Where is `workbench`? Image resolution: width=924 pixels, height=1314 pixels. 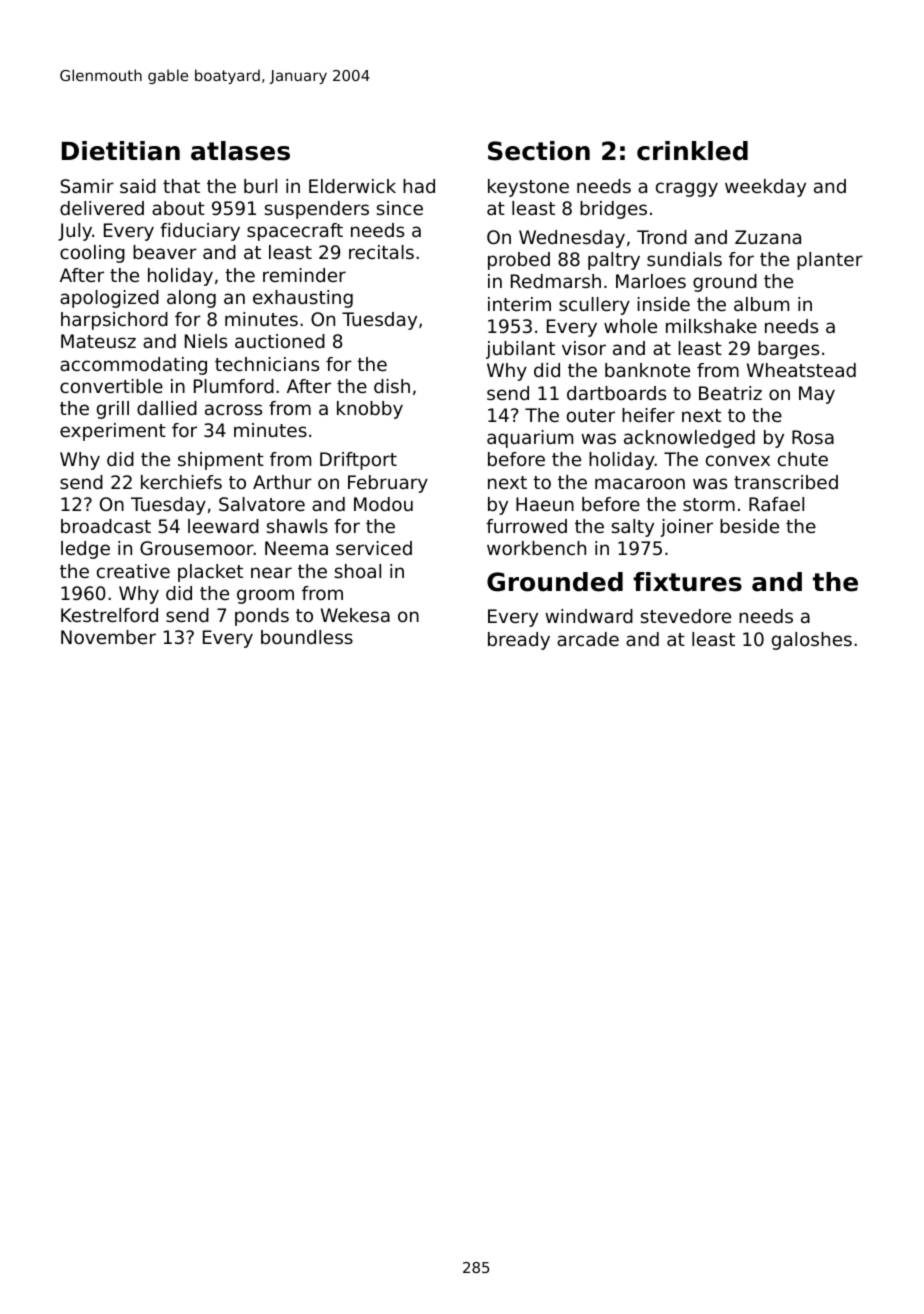
workbench is located at coordinates (536, 548).
